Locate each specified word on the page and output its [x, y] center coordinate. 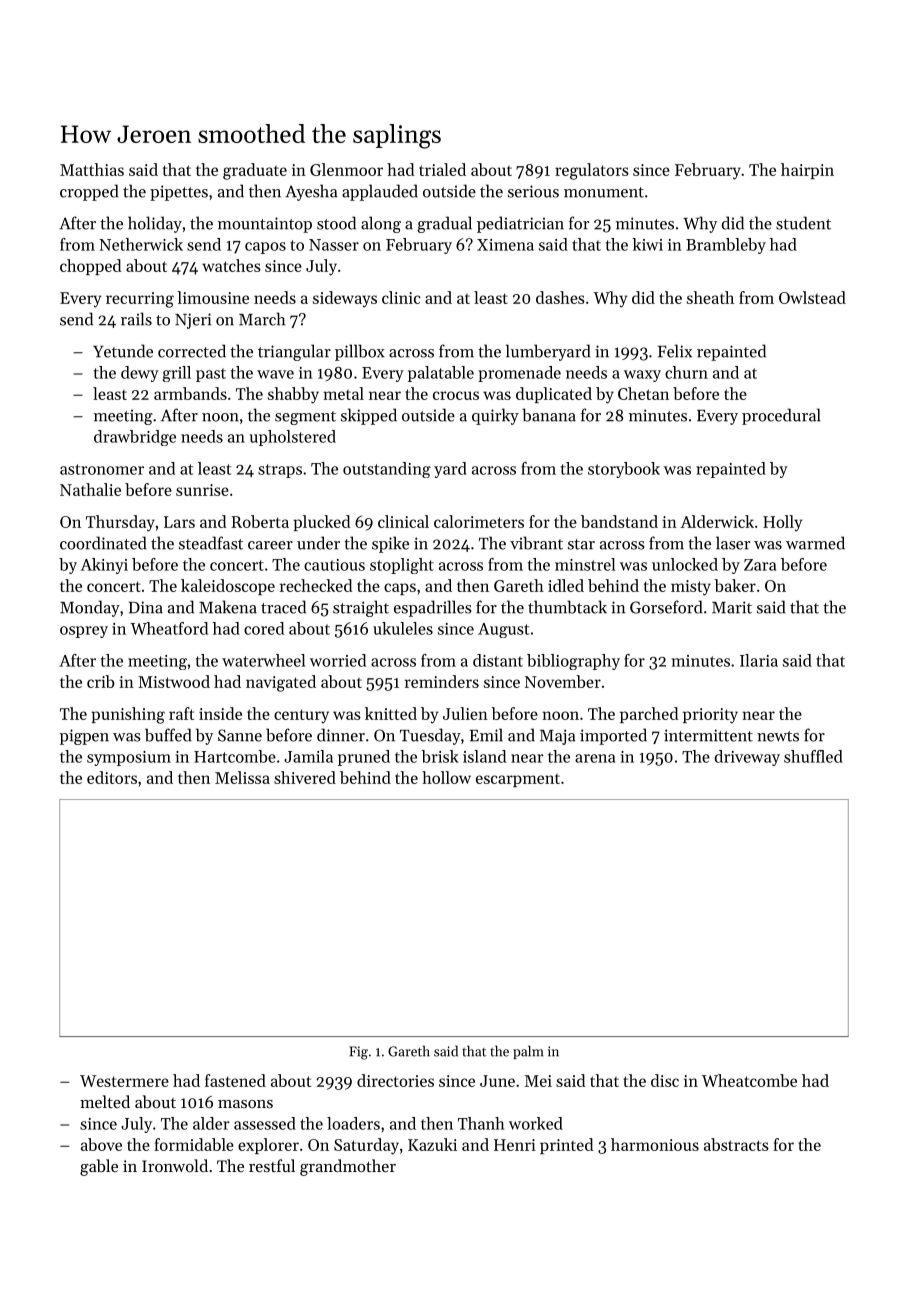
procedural [781, 416]
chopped [91, 267]
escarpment [518, 780]
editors [112, 777]
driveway [747, 758]
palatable [441, 374]
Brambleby [726, 246]
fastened [235, 1080]
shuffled [813, 756]
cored [264, 628]
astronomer [102, 469]
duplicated [554, 395]
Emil [486, 735]
